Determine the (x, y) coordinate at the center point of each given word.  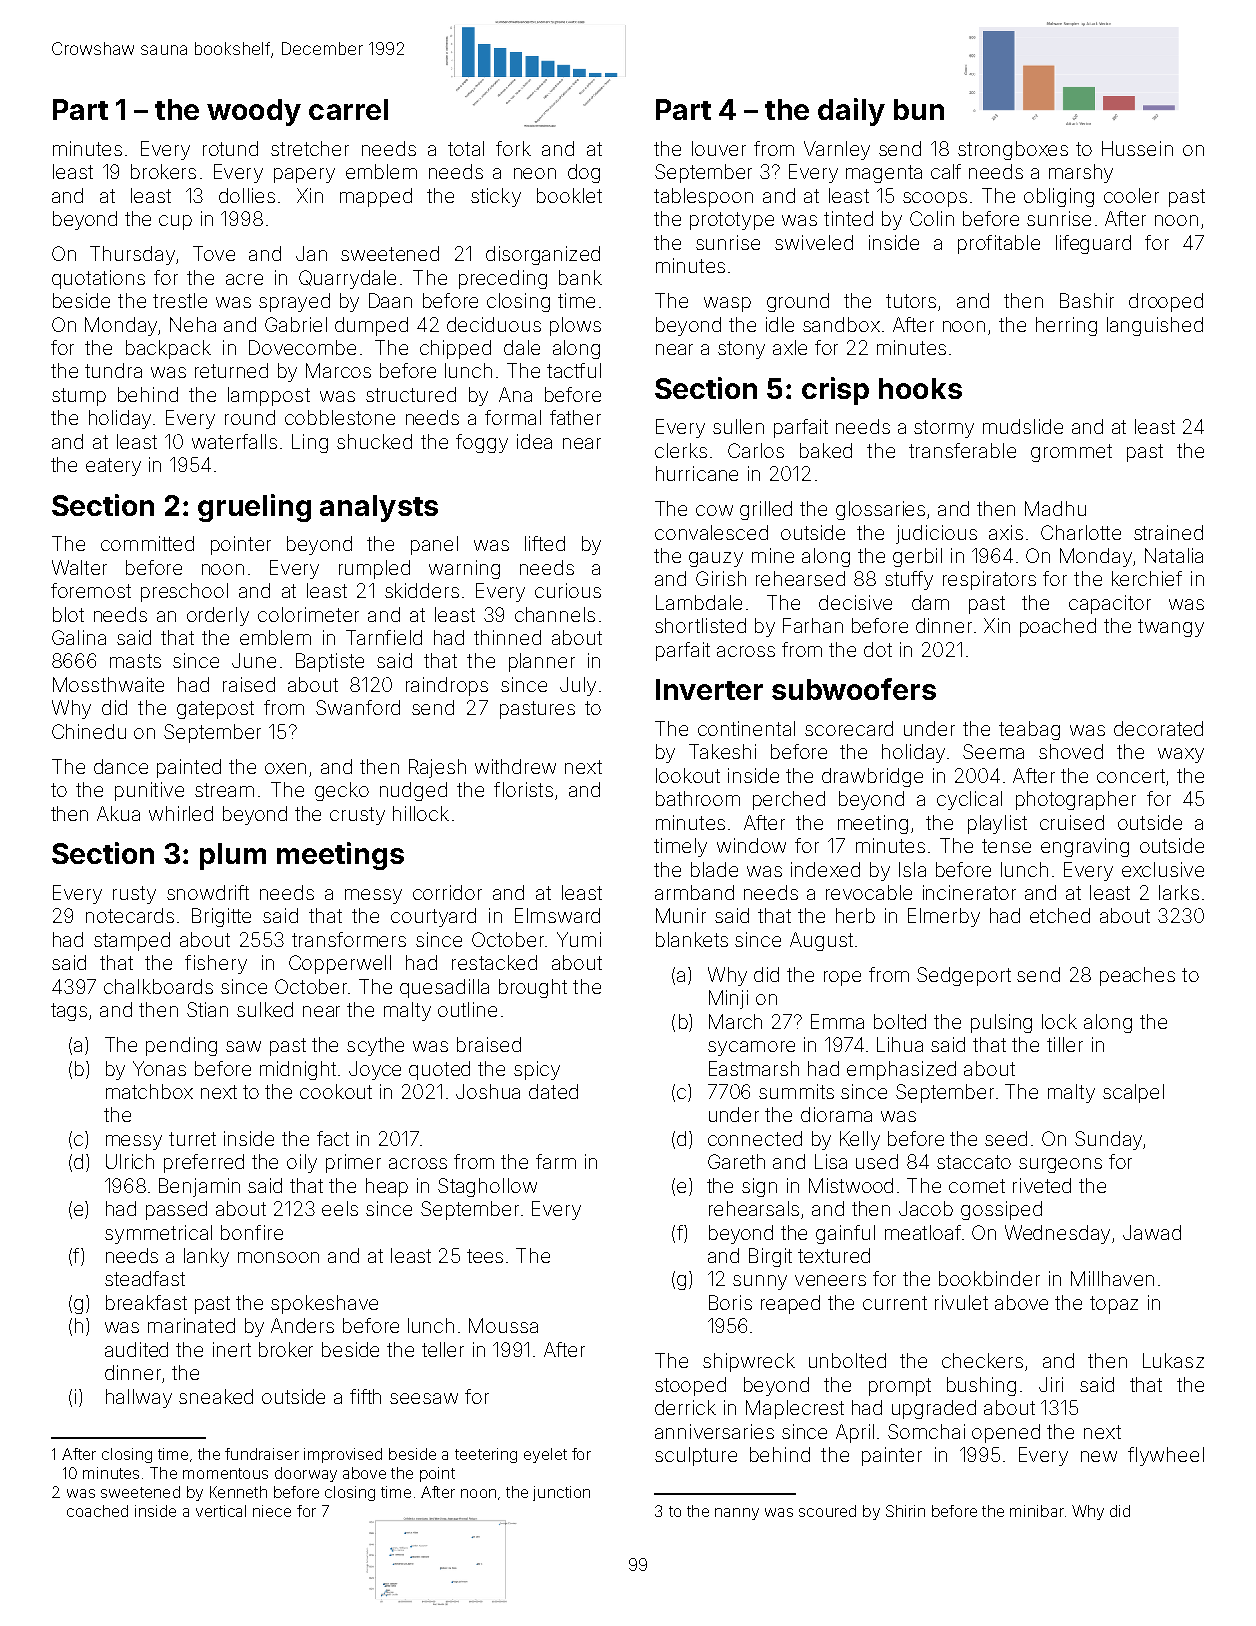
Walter (79, 567)
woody (254, 112)
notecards (130, 915)
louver (719, 148)
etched (1060, 915)
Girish (721, 578)
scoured (827, 1511)
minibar (1037, 1511)
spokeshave (324, 1304)
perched (789, 800)
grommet (1071, 453)
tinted (848, 218)
